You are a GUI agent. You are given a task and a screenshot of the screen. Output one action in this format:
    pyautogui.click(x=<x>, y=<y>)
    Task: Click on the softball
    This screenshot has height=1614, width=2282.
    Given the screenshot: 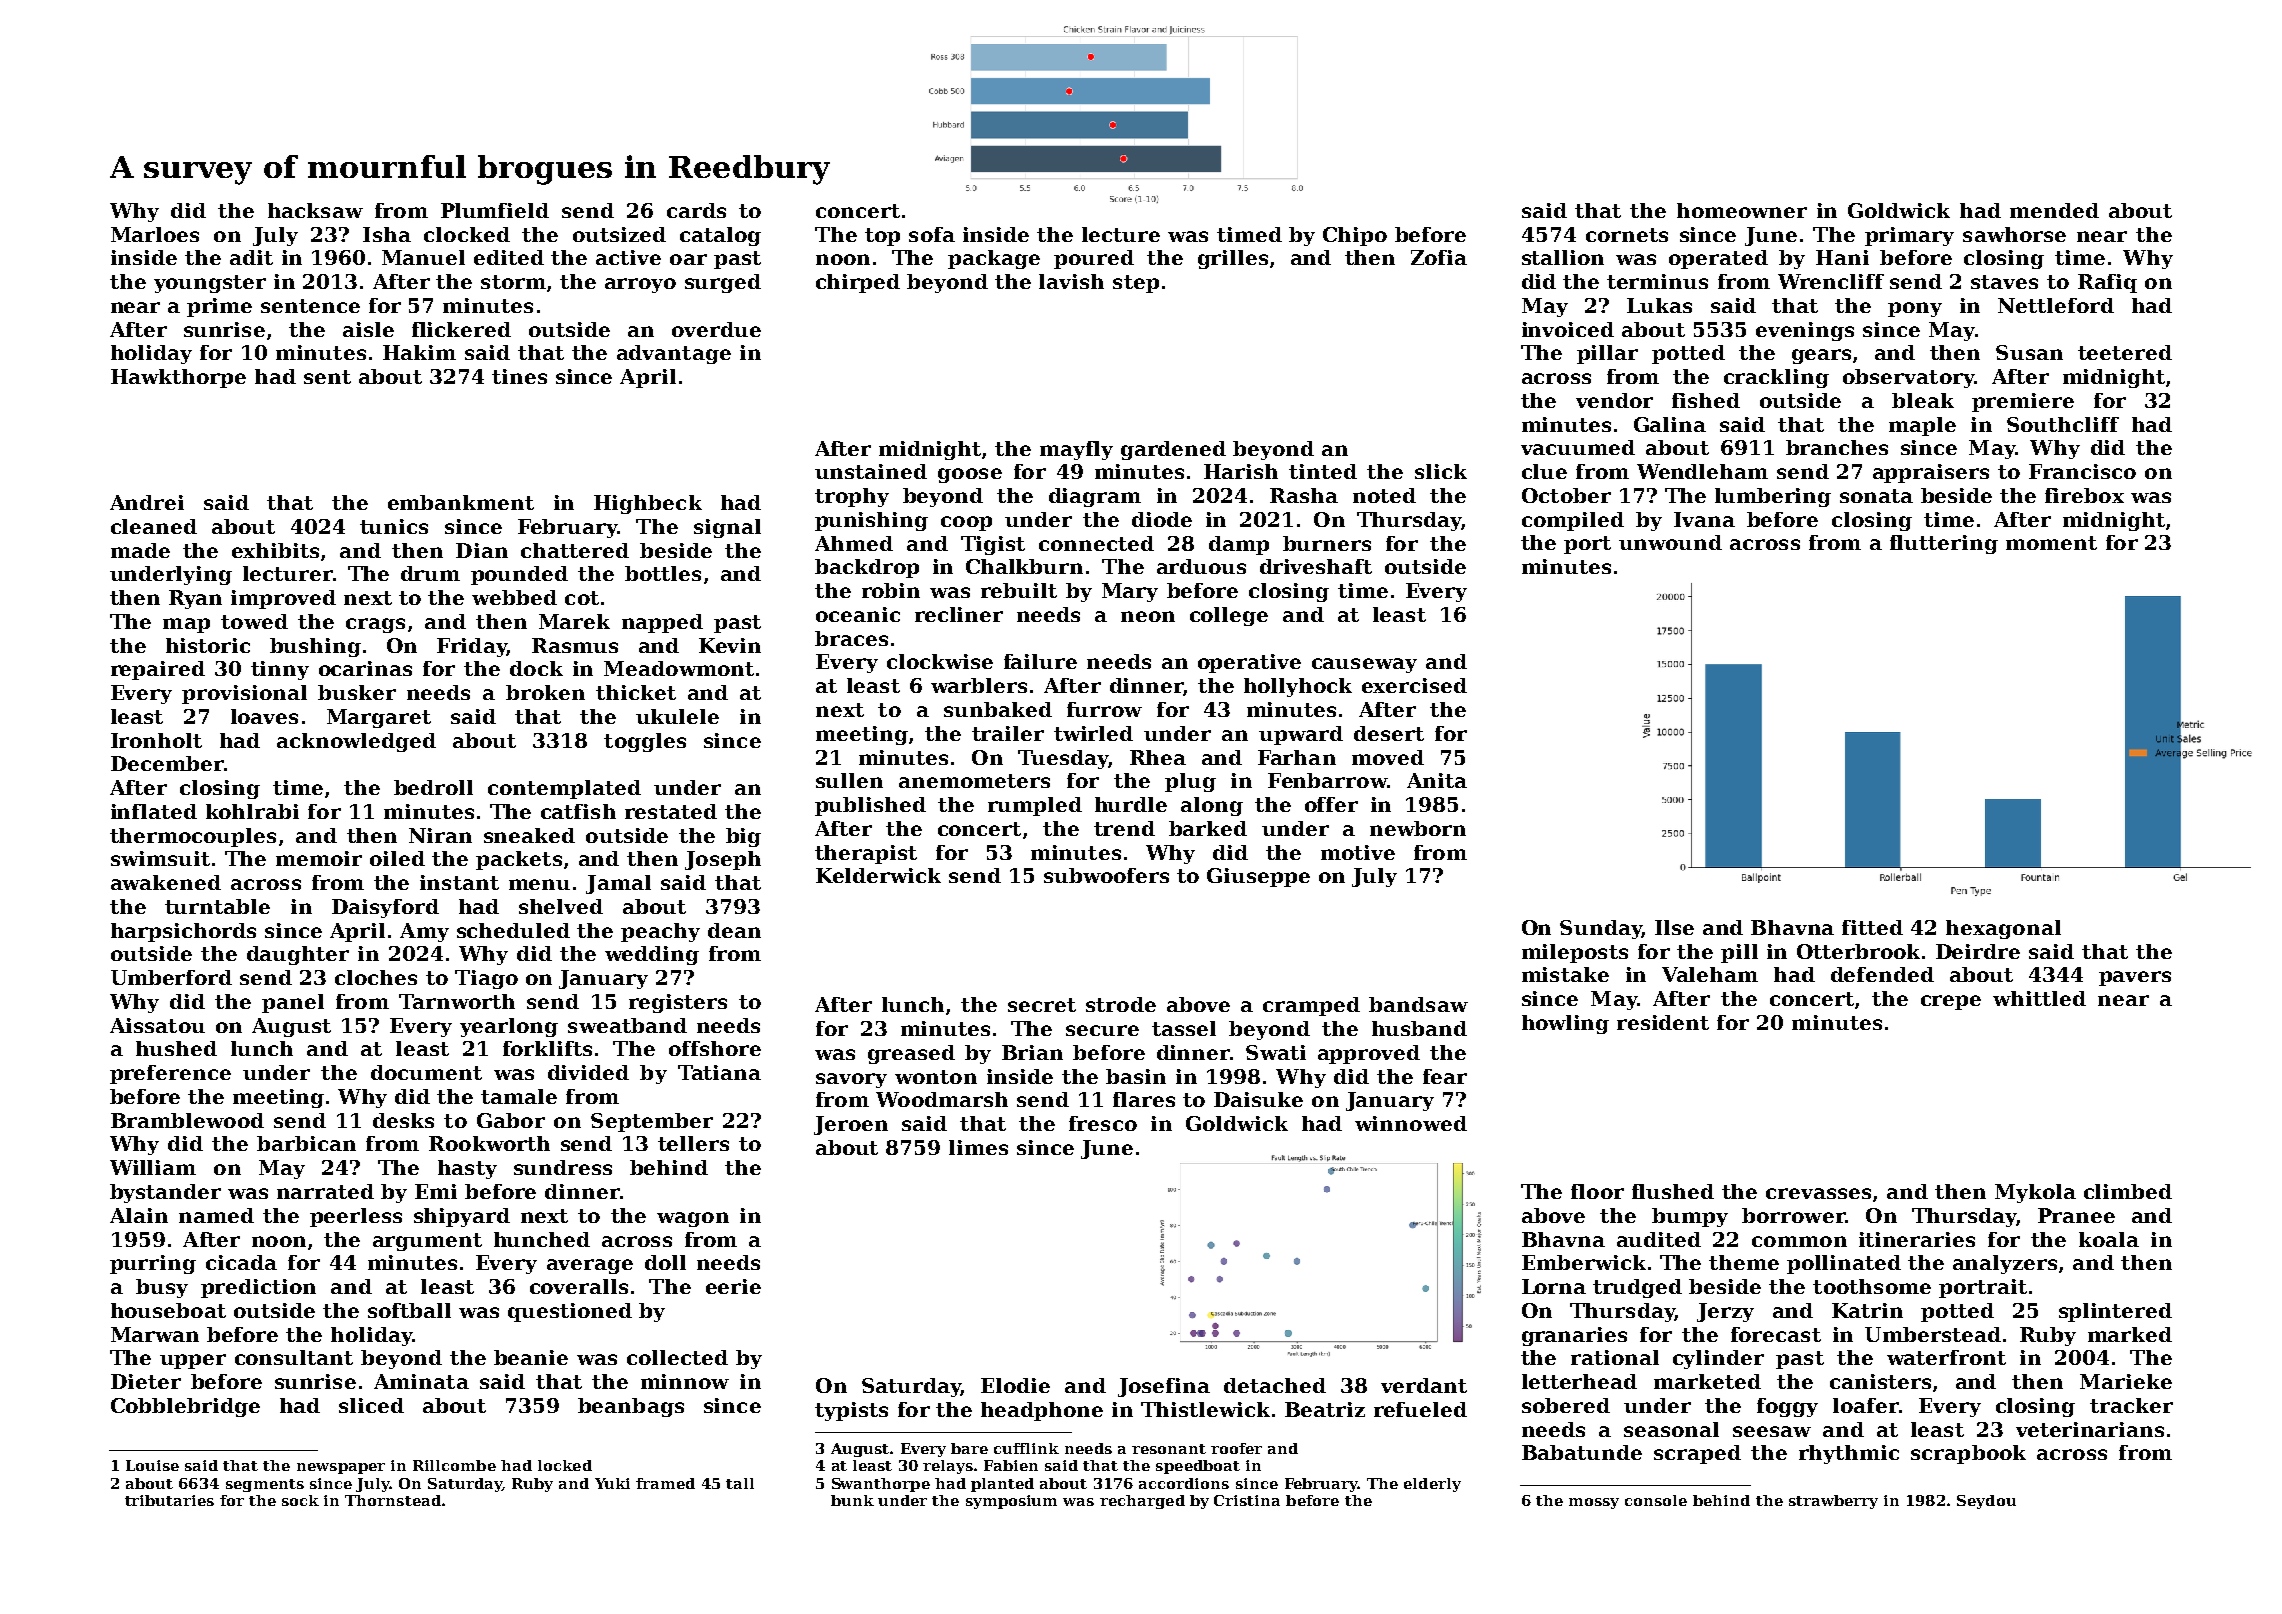 What is the action you would take?
    pyautogui.click(x=409, y=1310)
